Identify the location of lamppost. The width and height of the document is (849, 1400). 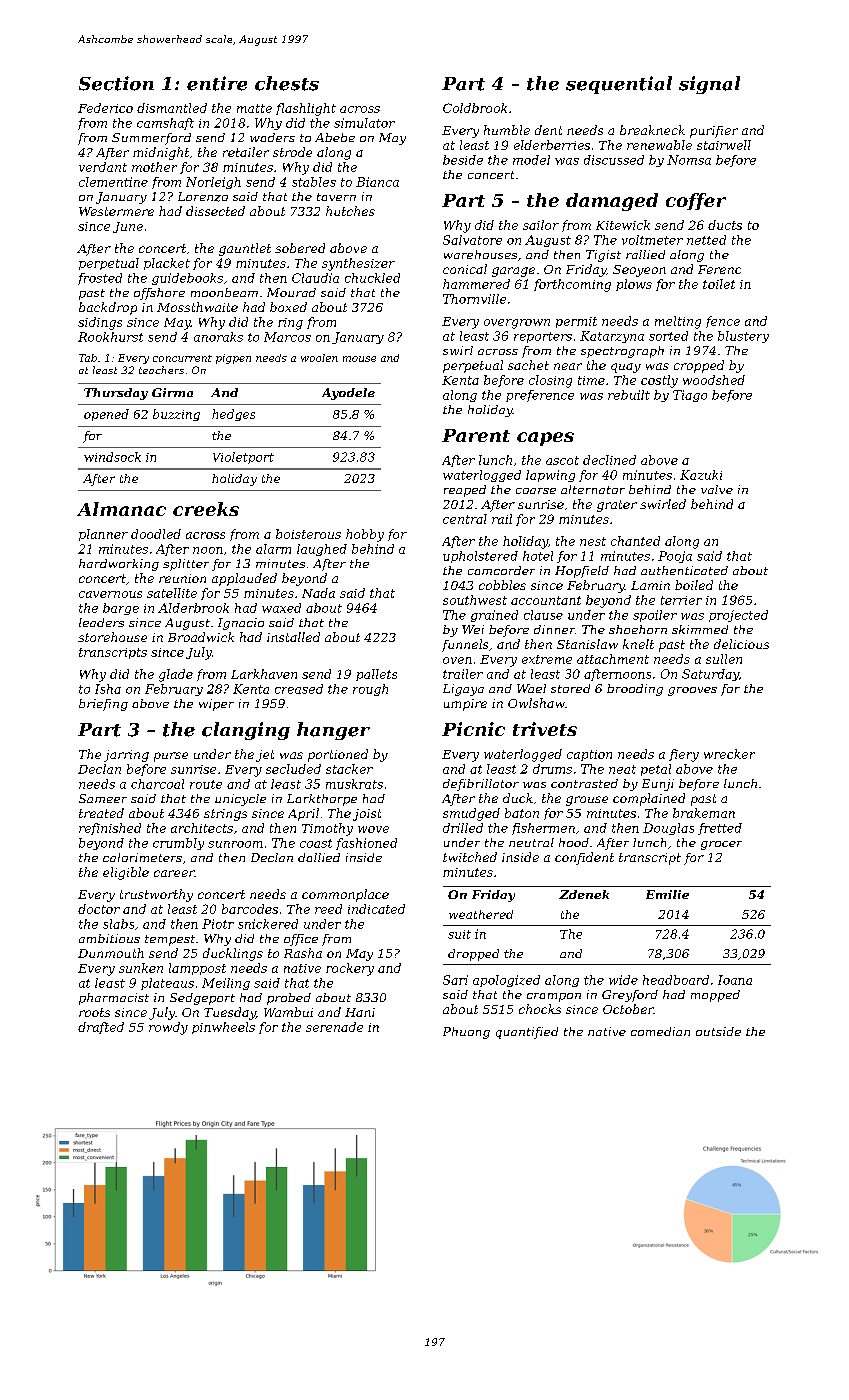
(197, 969).
